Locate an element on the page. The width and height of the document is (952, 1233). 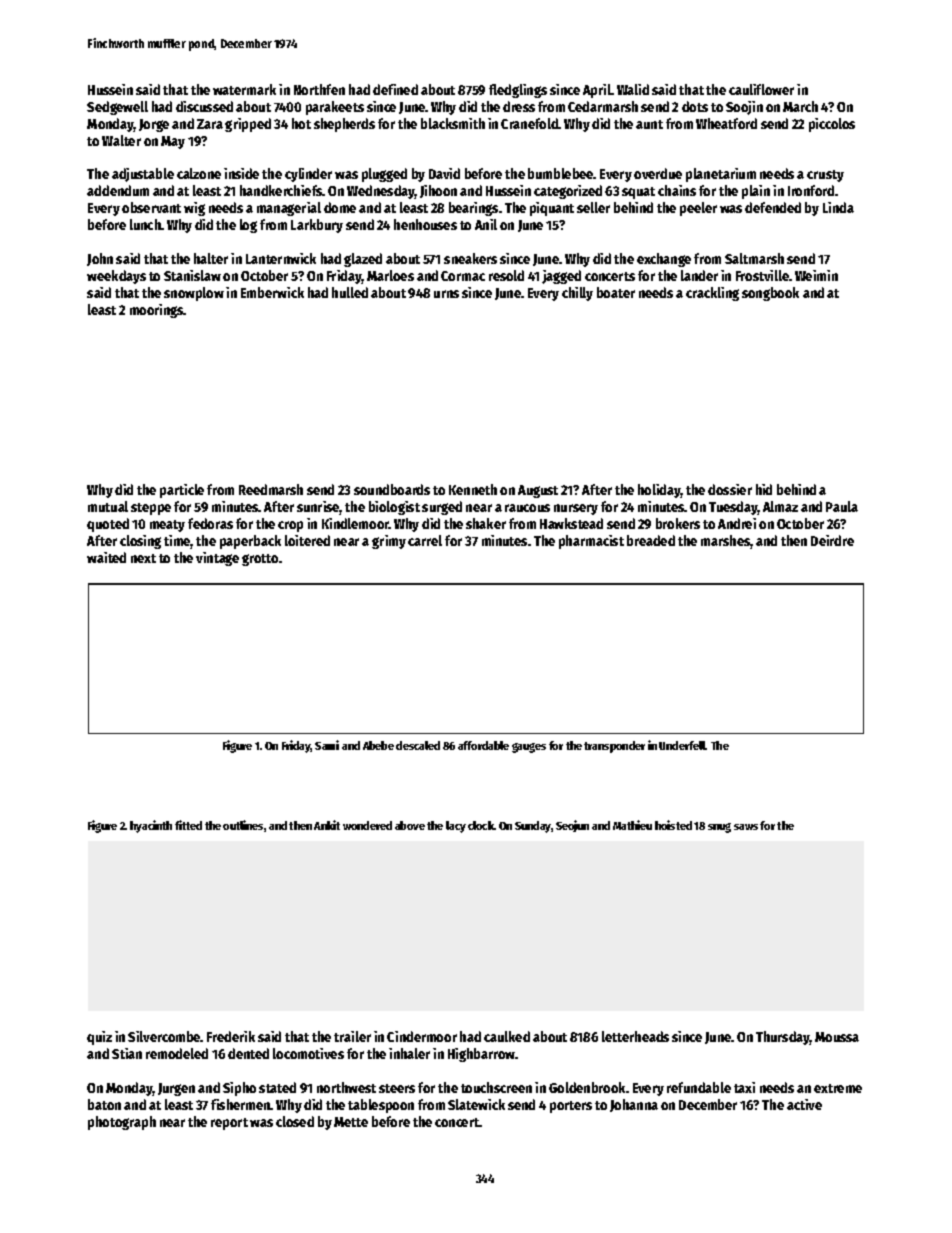
photograph is located at coordinates (122, 1123).
